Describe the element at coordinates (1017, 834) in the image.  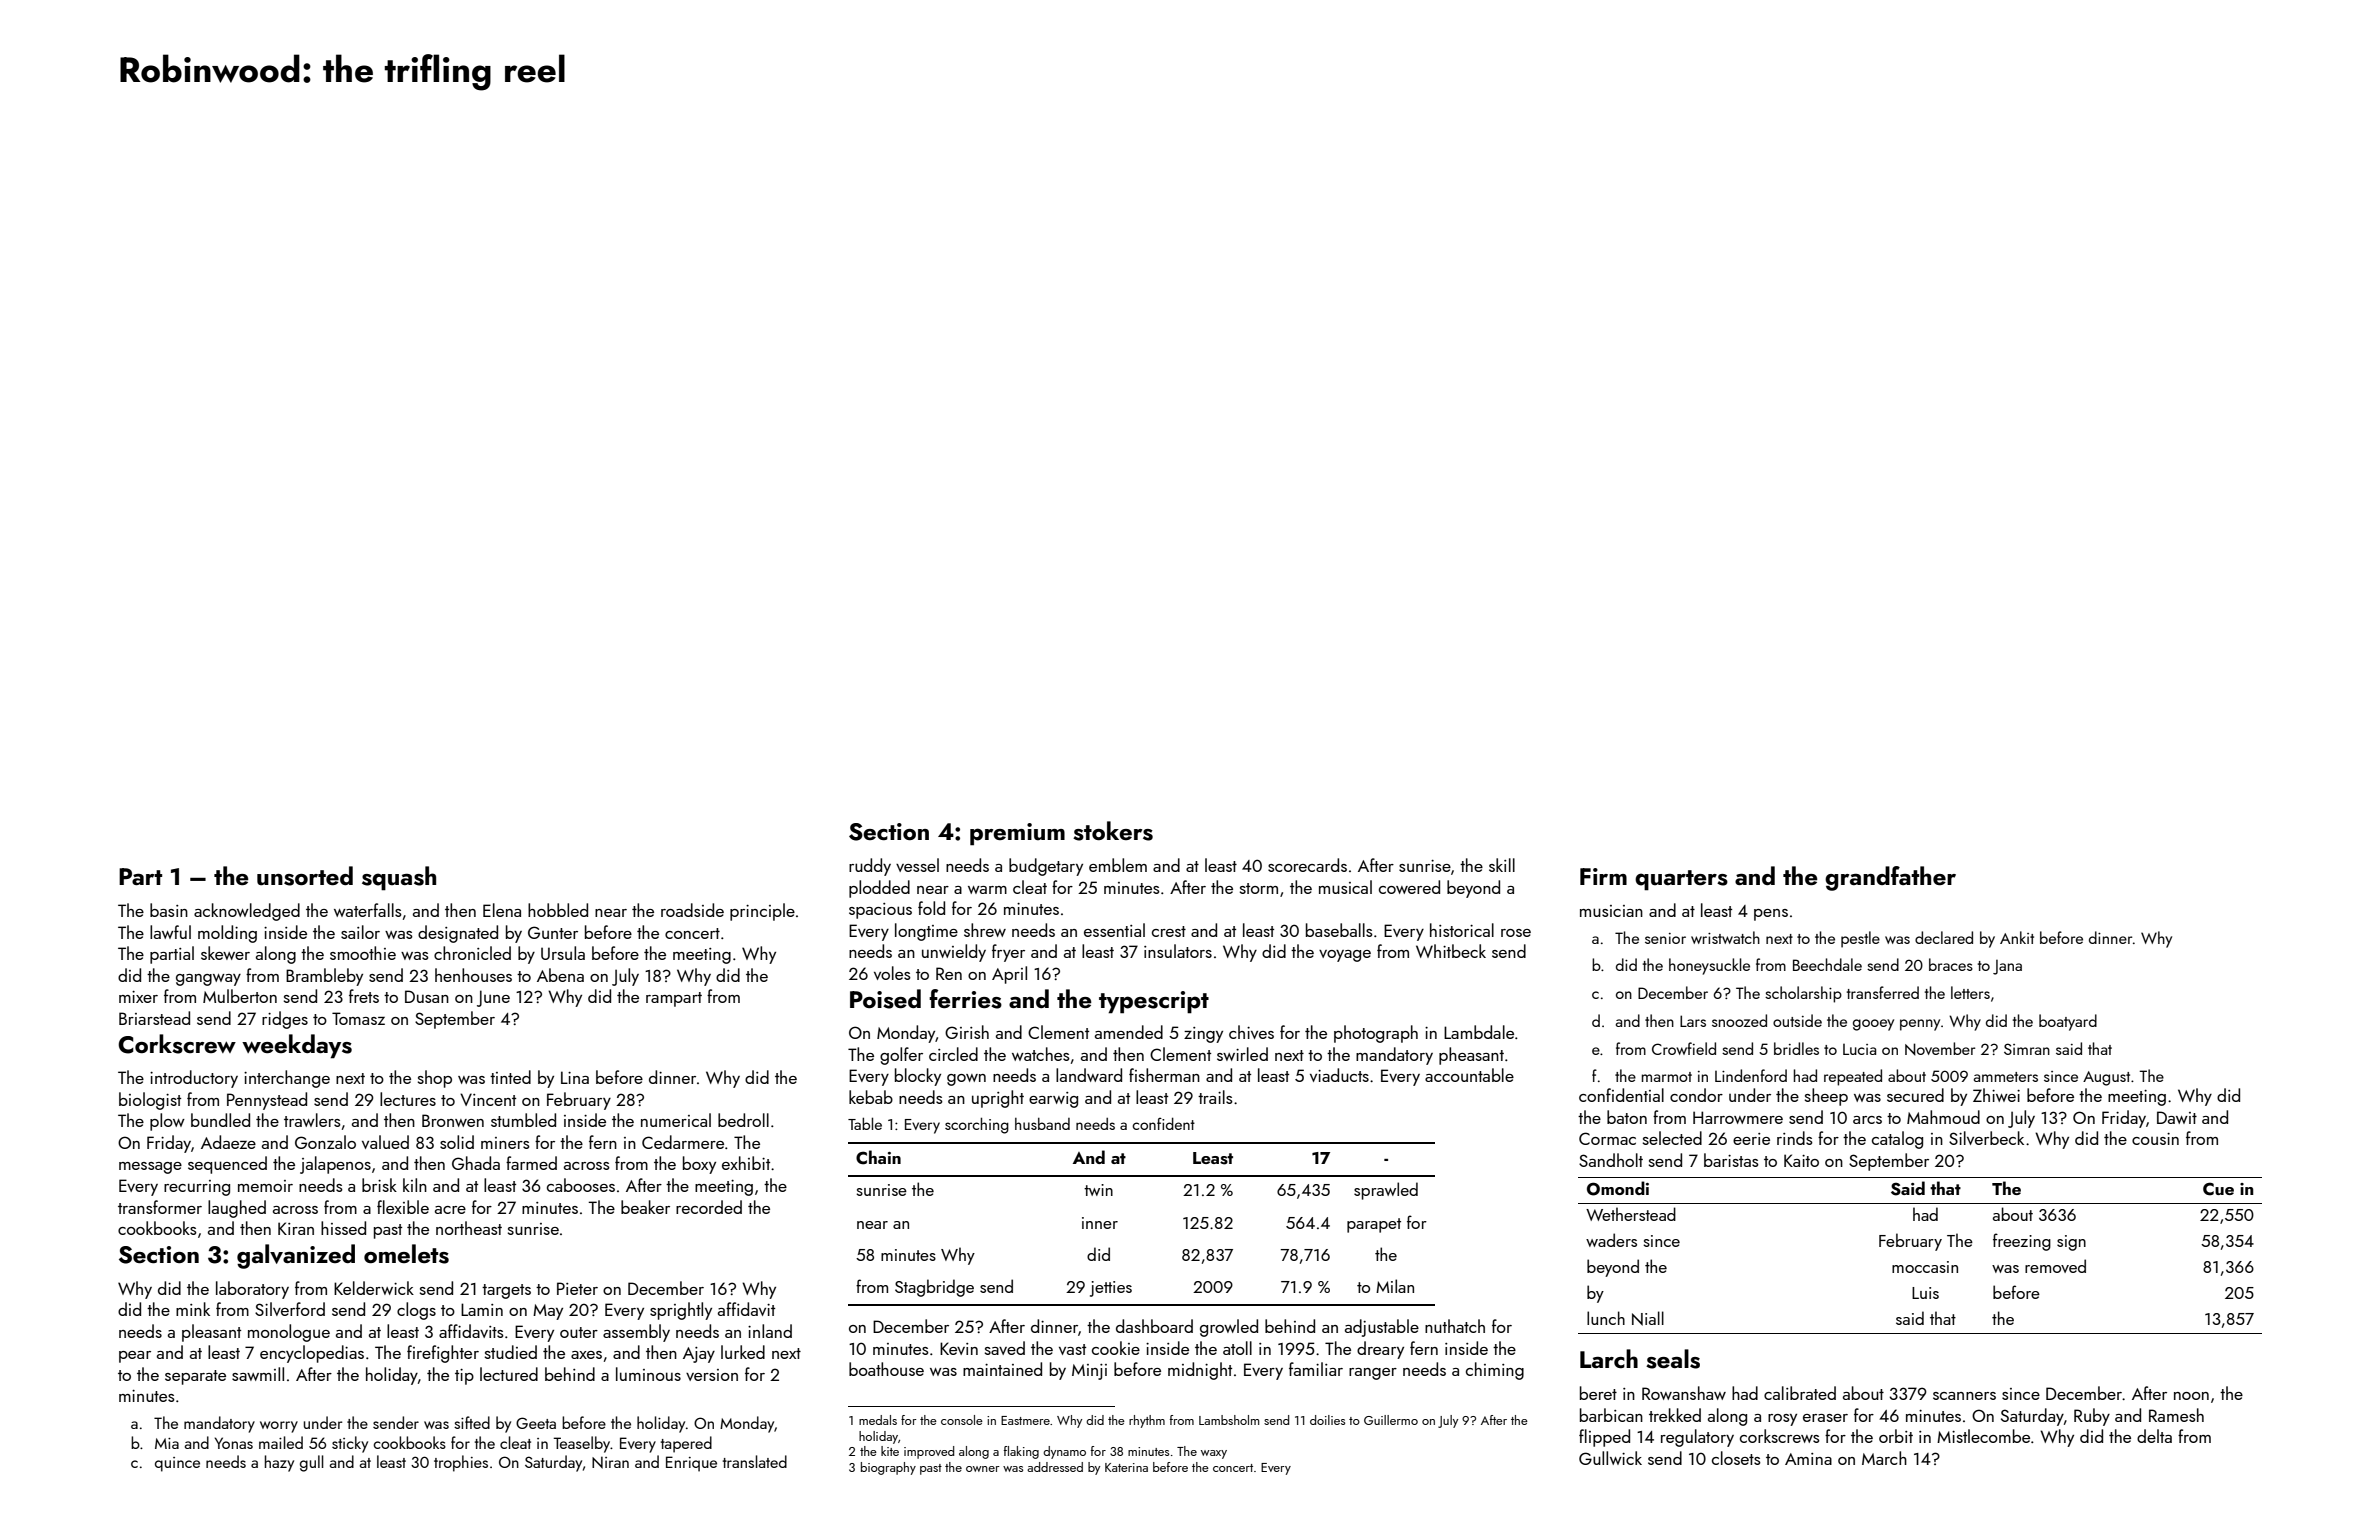
I see `premium` at that location.
